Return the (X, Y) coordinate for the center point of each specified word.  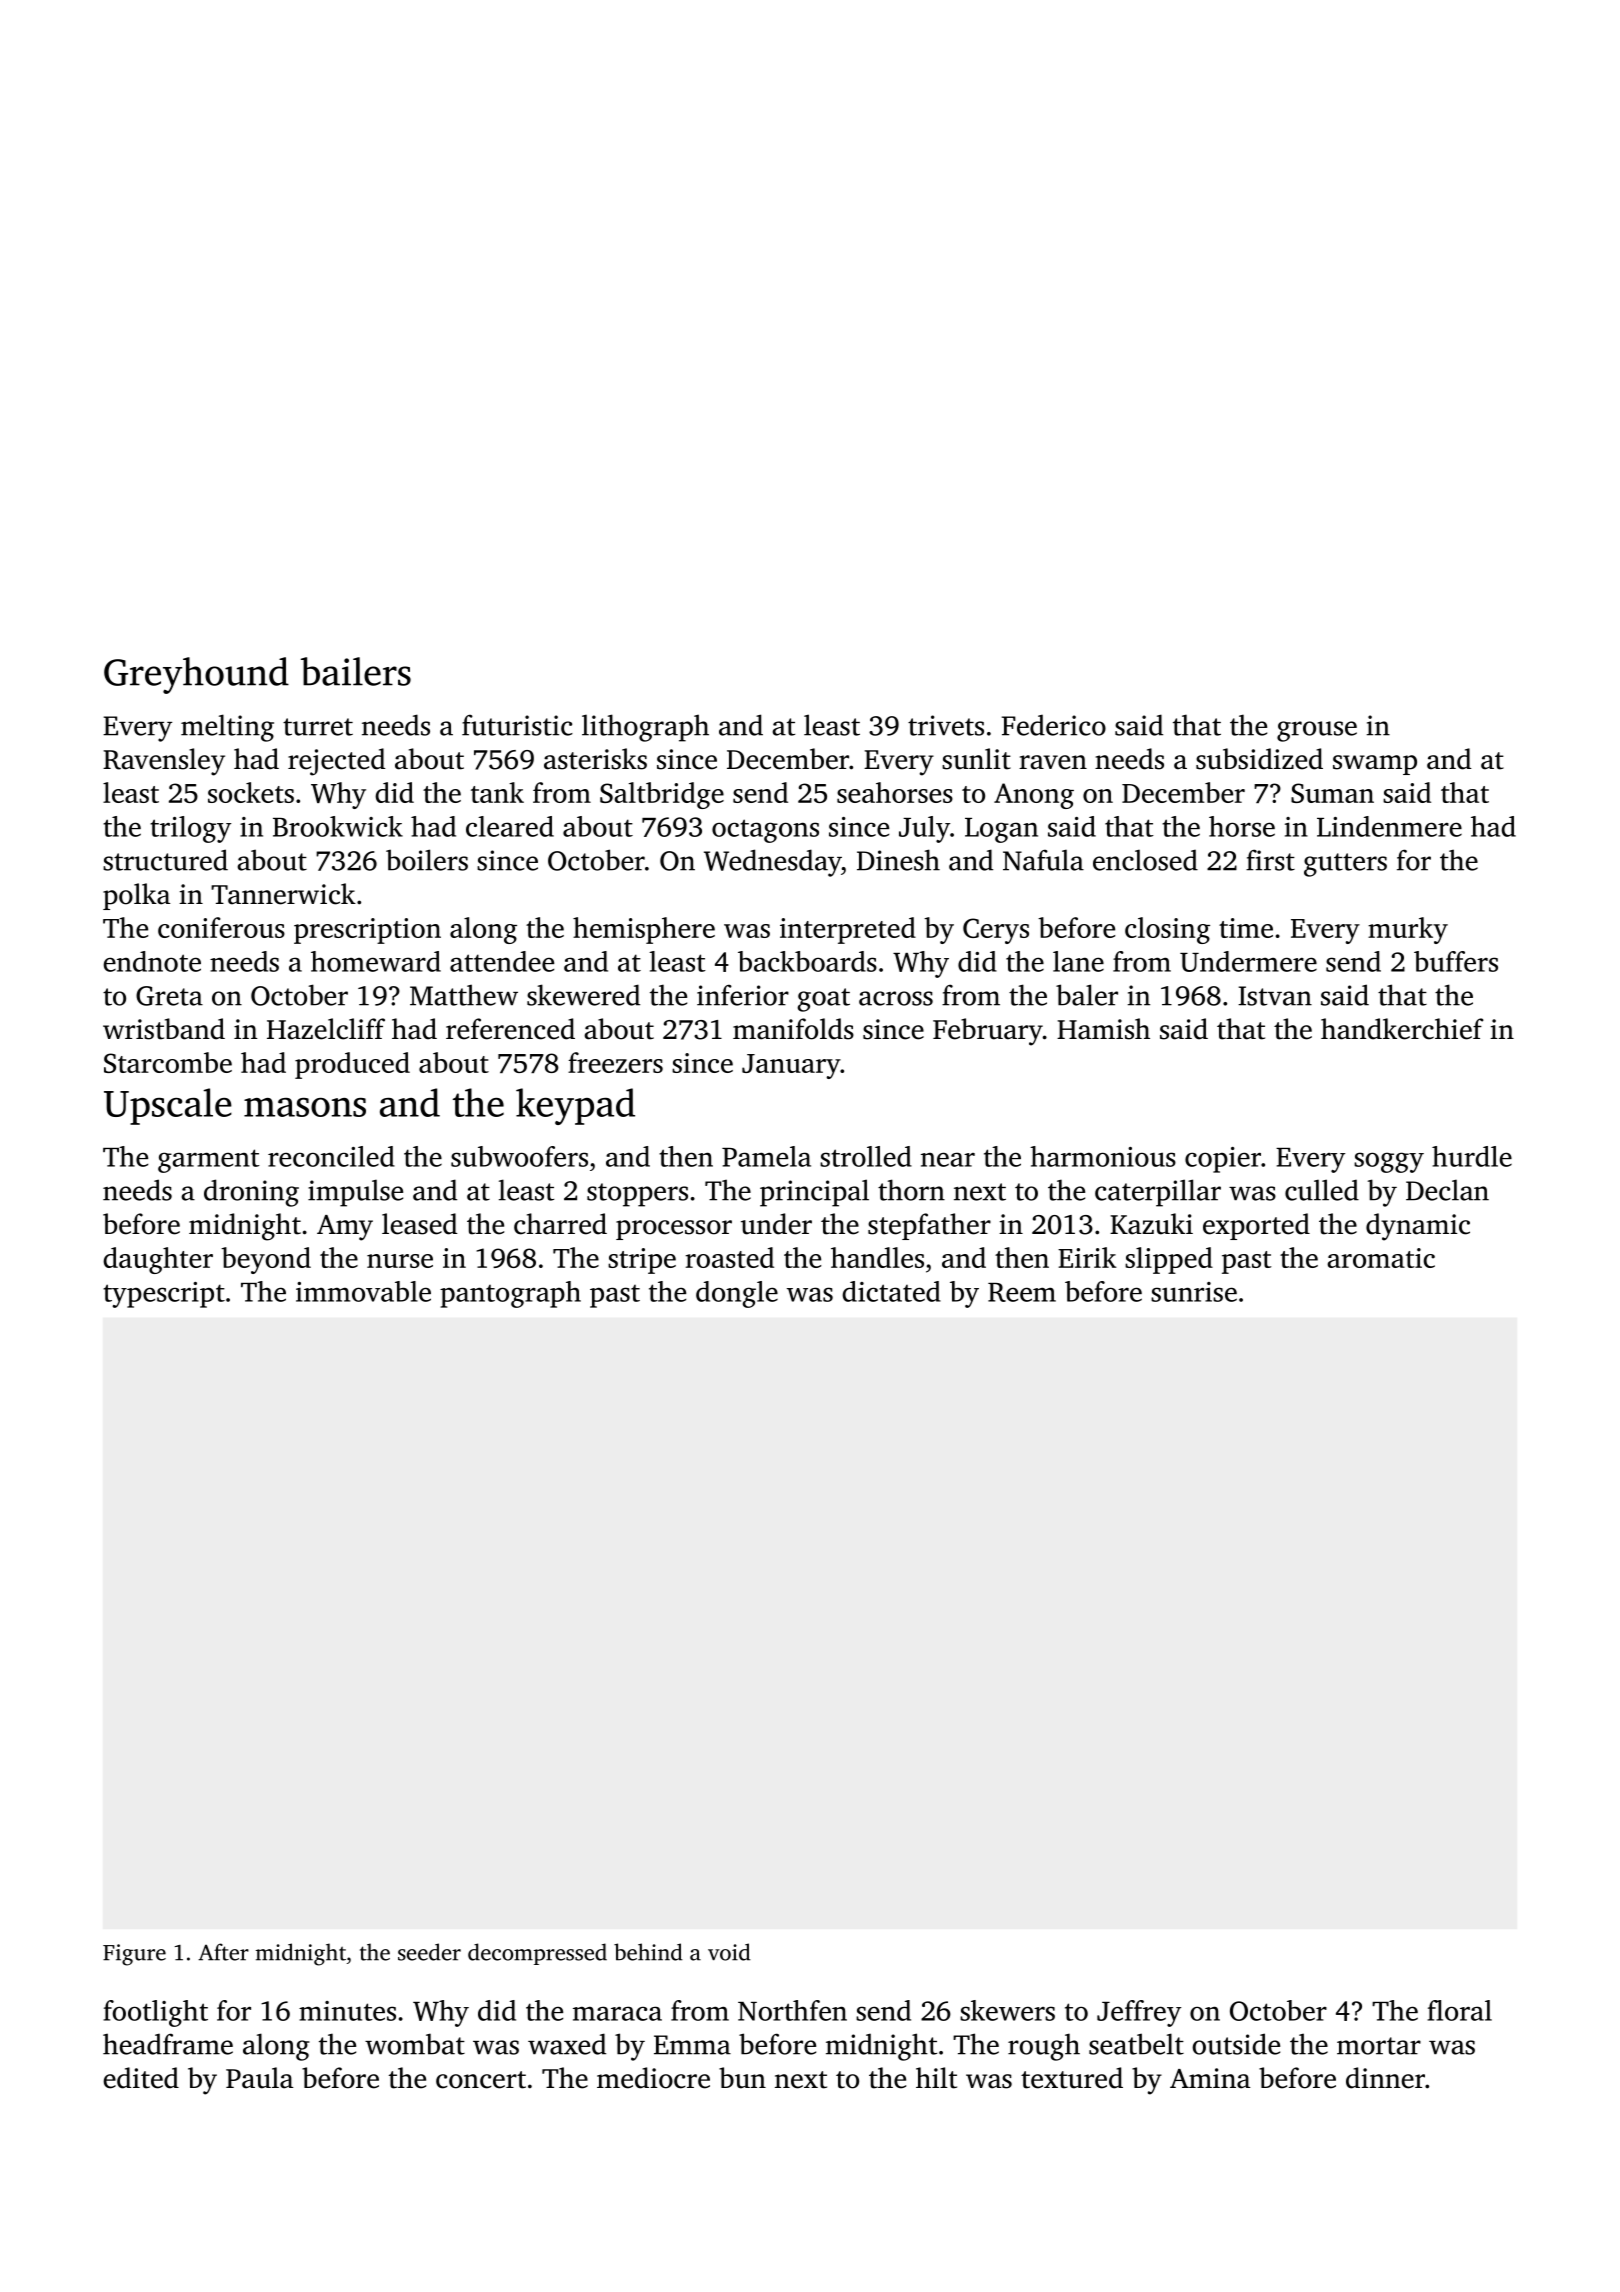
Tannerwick (283, 894)
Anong (1034, 796)
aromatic (1381, 1258)
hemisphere (644, 930)
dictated (891, 1291)
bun (742, 2078)
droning (251, 1193)
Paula (259, 2078)
